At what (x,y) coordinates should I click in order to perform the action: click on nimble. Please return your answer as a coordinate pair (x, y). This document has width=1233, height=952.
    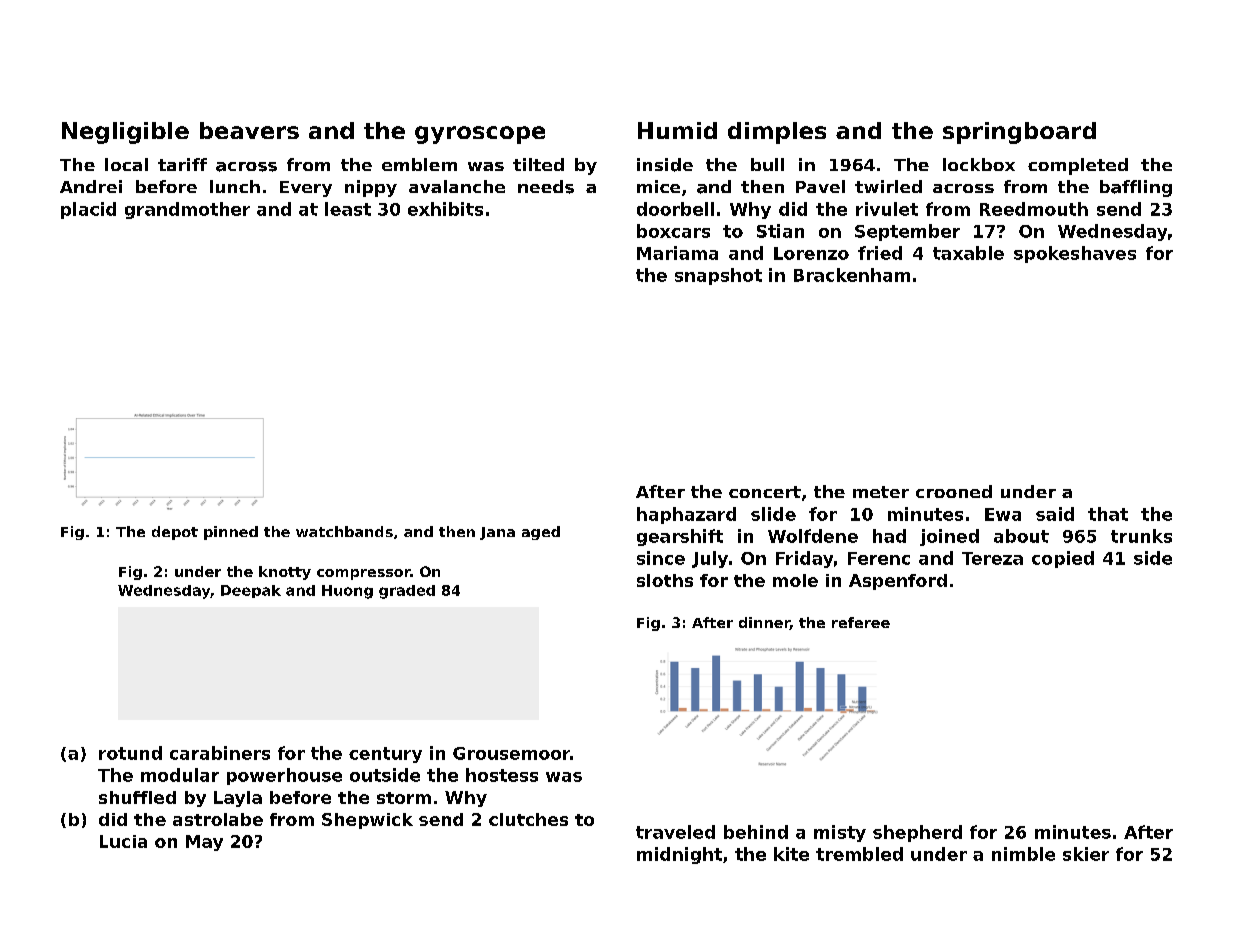
    Looking at the image, I should click on (1023, 854).
